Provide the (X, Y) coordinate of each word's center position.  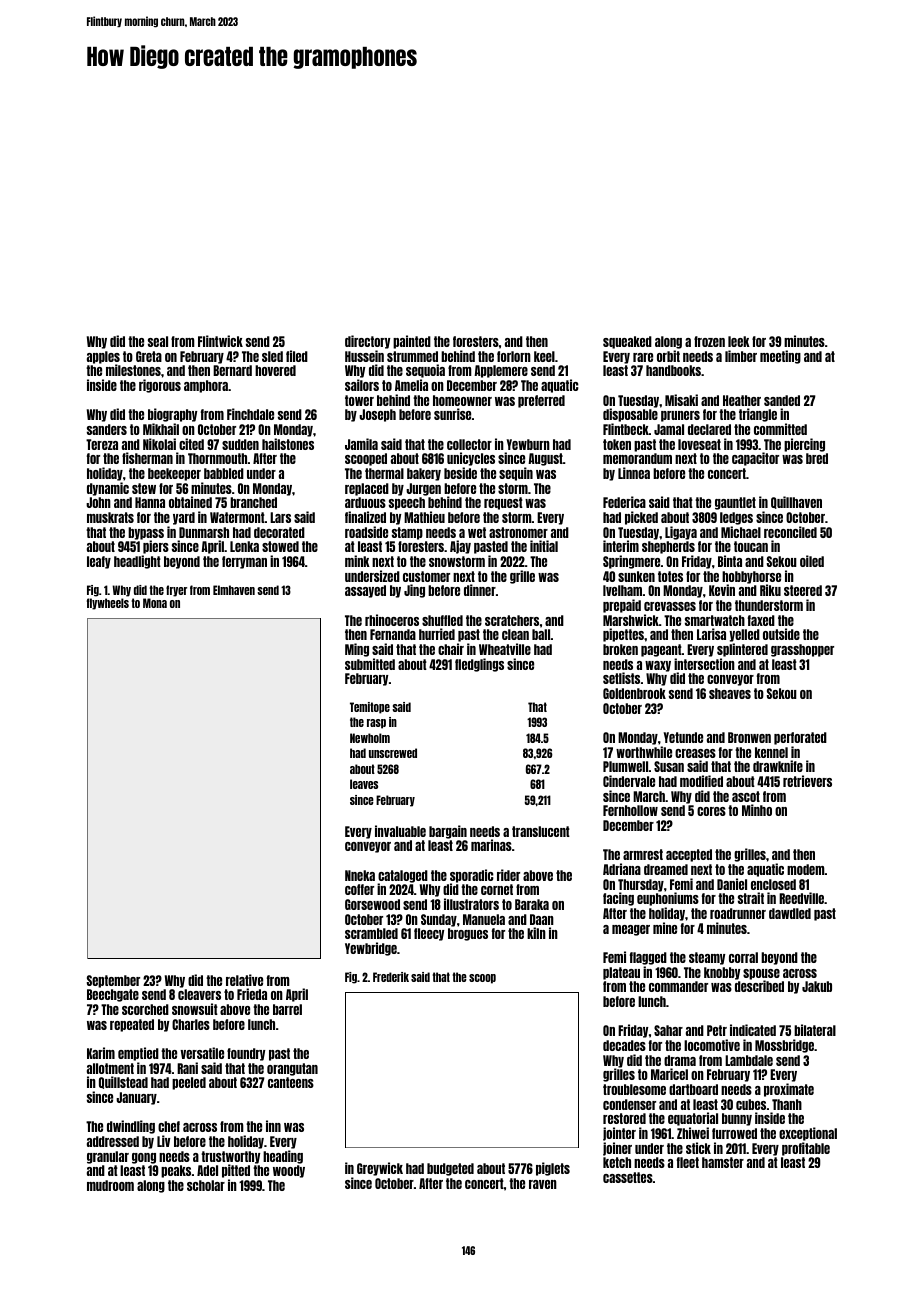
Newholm (370, 738)
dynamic (108, 489)
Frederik (391, 977)
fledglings (479, 665)
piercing (804, 445)
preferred (541, 401)
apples (103, 357)
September (113, 981)
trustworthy (230, 1158)
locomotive (712, 1045)
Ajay (460, 547)
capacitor (755, 459)
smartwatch (715, 620)
